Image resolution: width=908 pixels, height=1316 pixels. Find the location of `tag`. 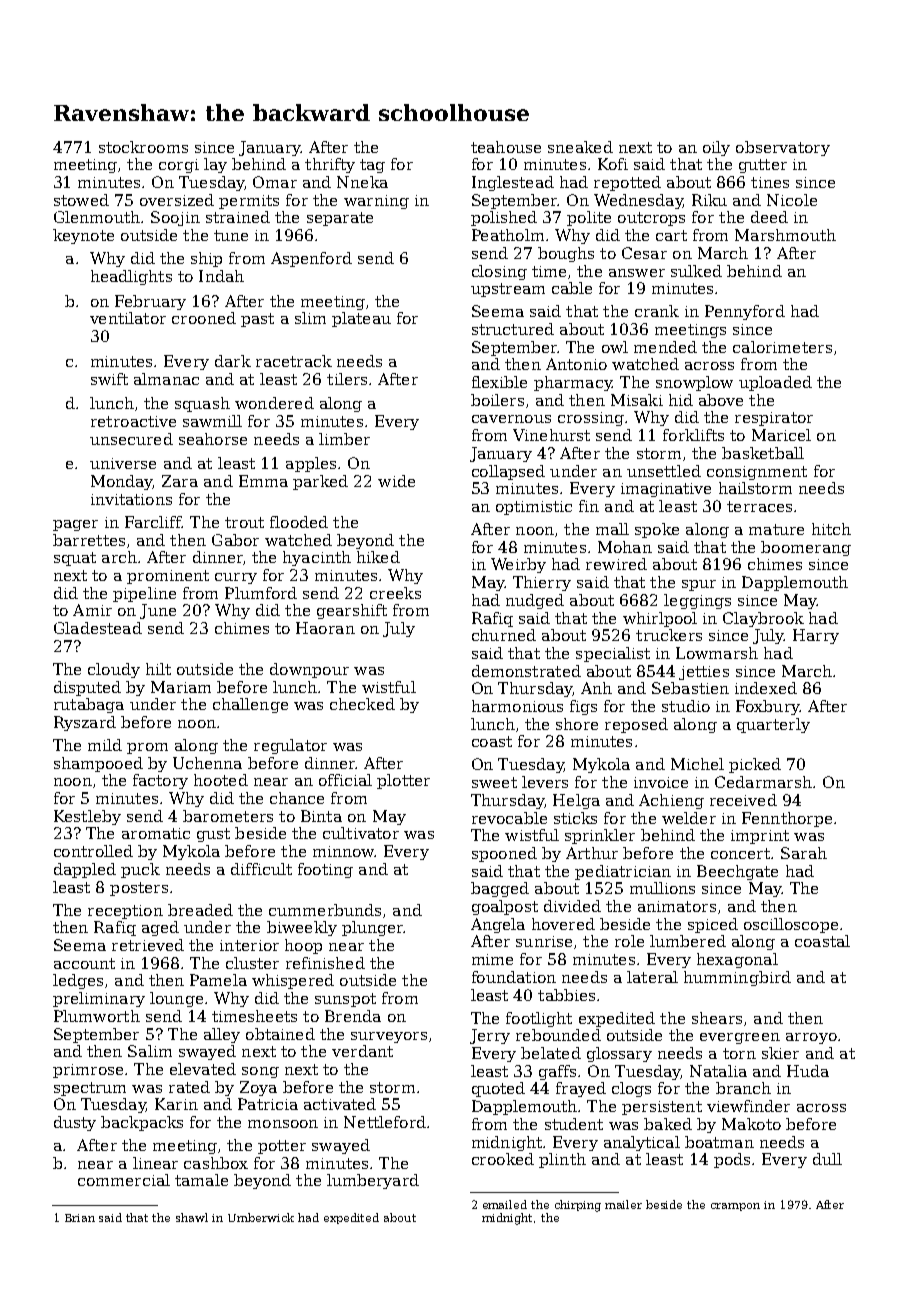

tag is located at coordinates (372, 166).
